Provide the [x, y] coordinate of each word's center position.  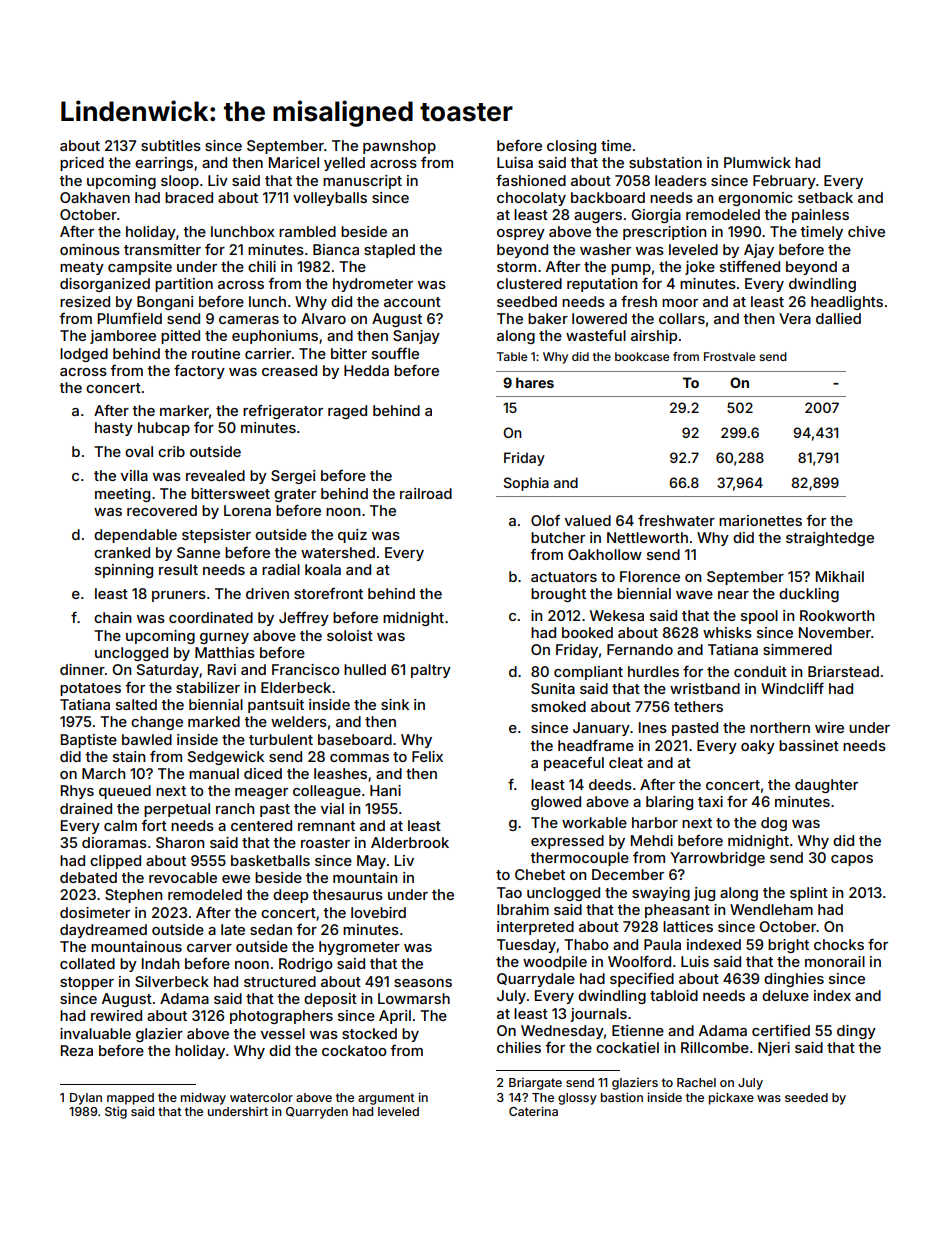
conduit [760, 671]
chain [113, 617]
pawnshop [399, 147]
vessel [283, 1033]
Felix [427, 756]
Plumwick [757, 162]
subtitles [171, 145]
